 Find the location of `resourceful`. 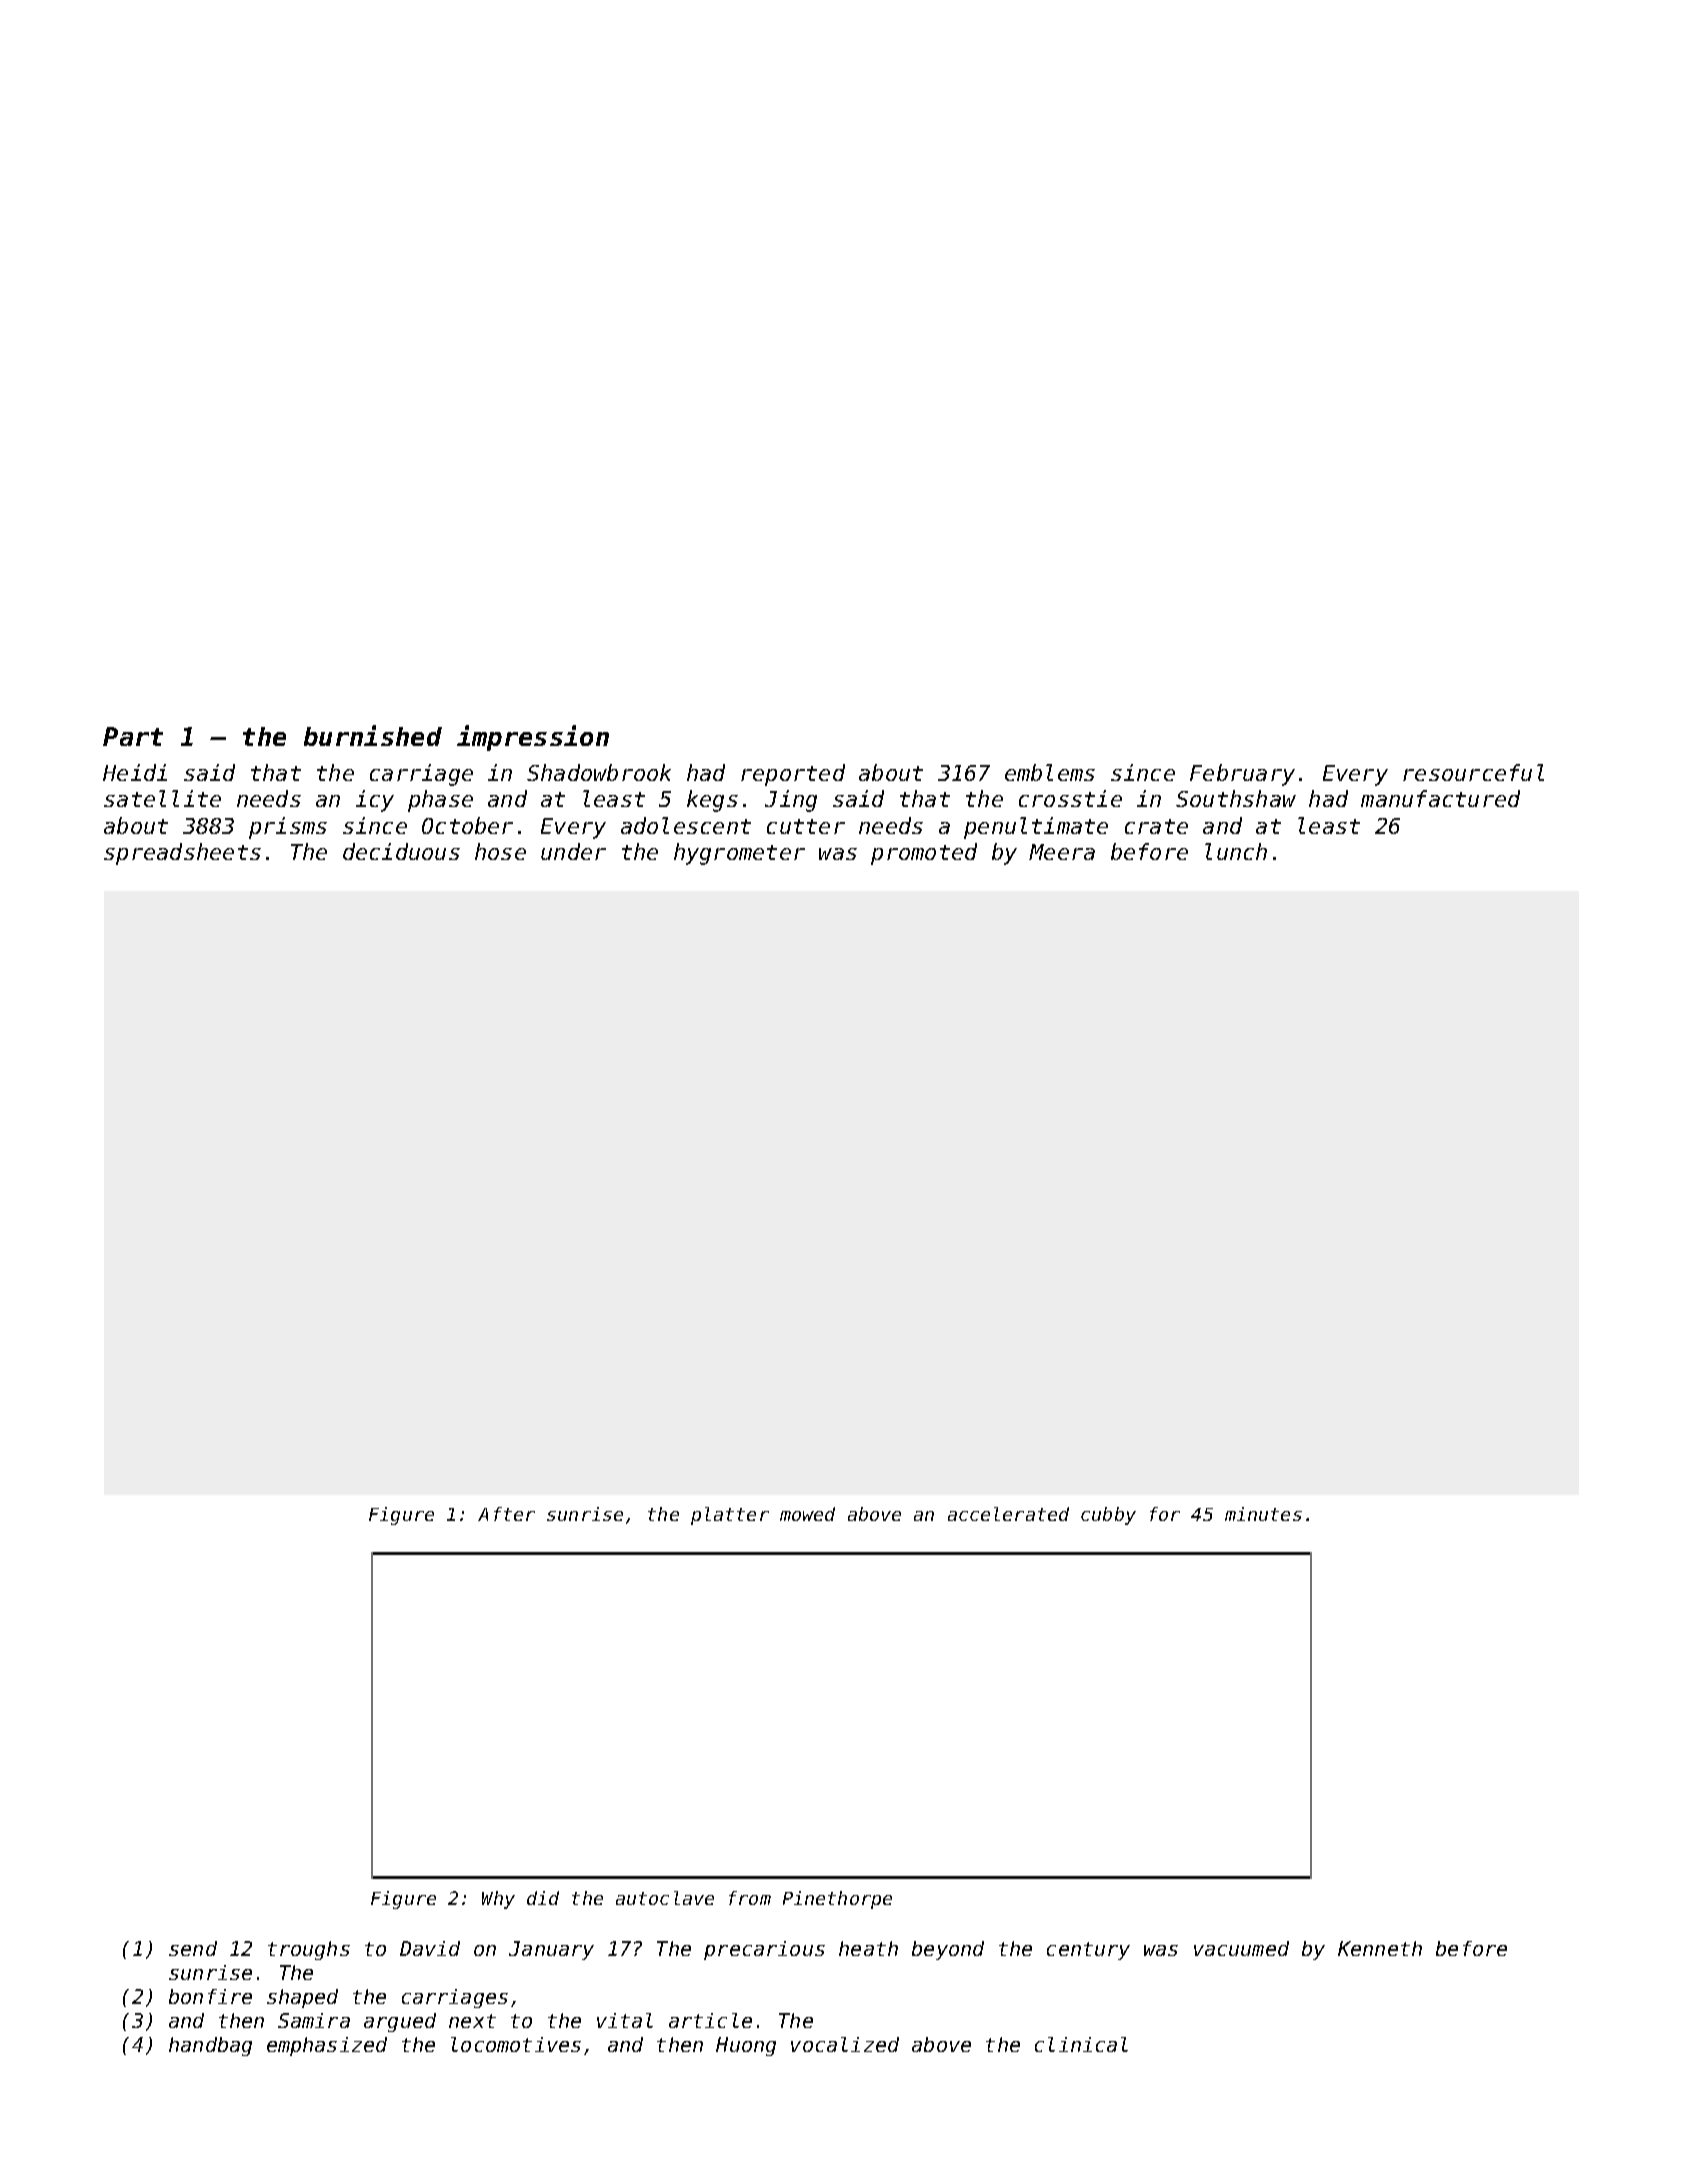

resourceful is located at coordinates (1473, 772).
